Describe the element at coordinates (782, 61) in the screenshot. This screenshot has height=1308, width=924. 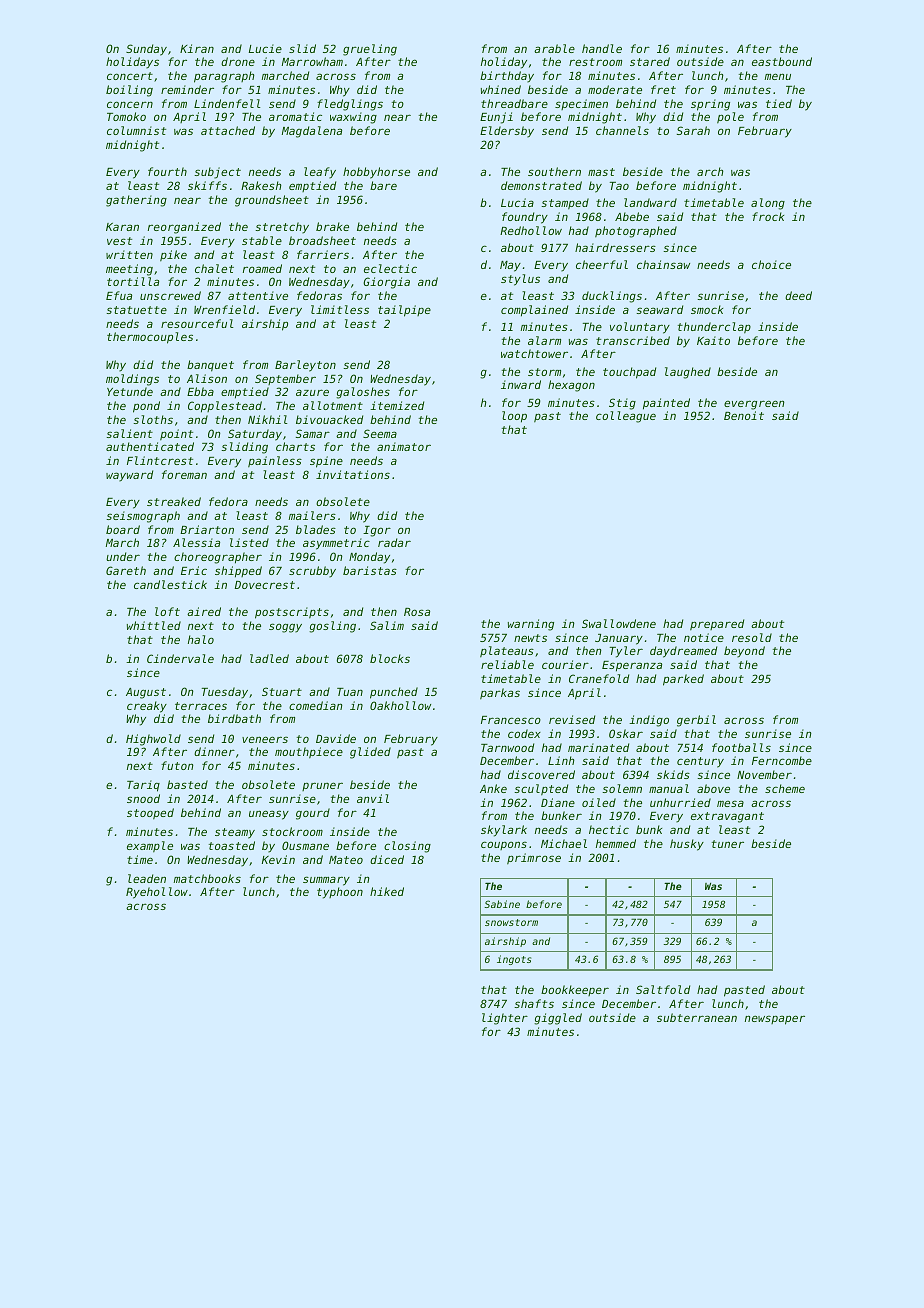
I see `eastbound` at that location.
